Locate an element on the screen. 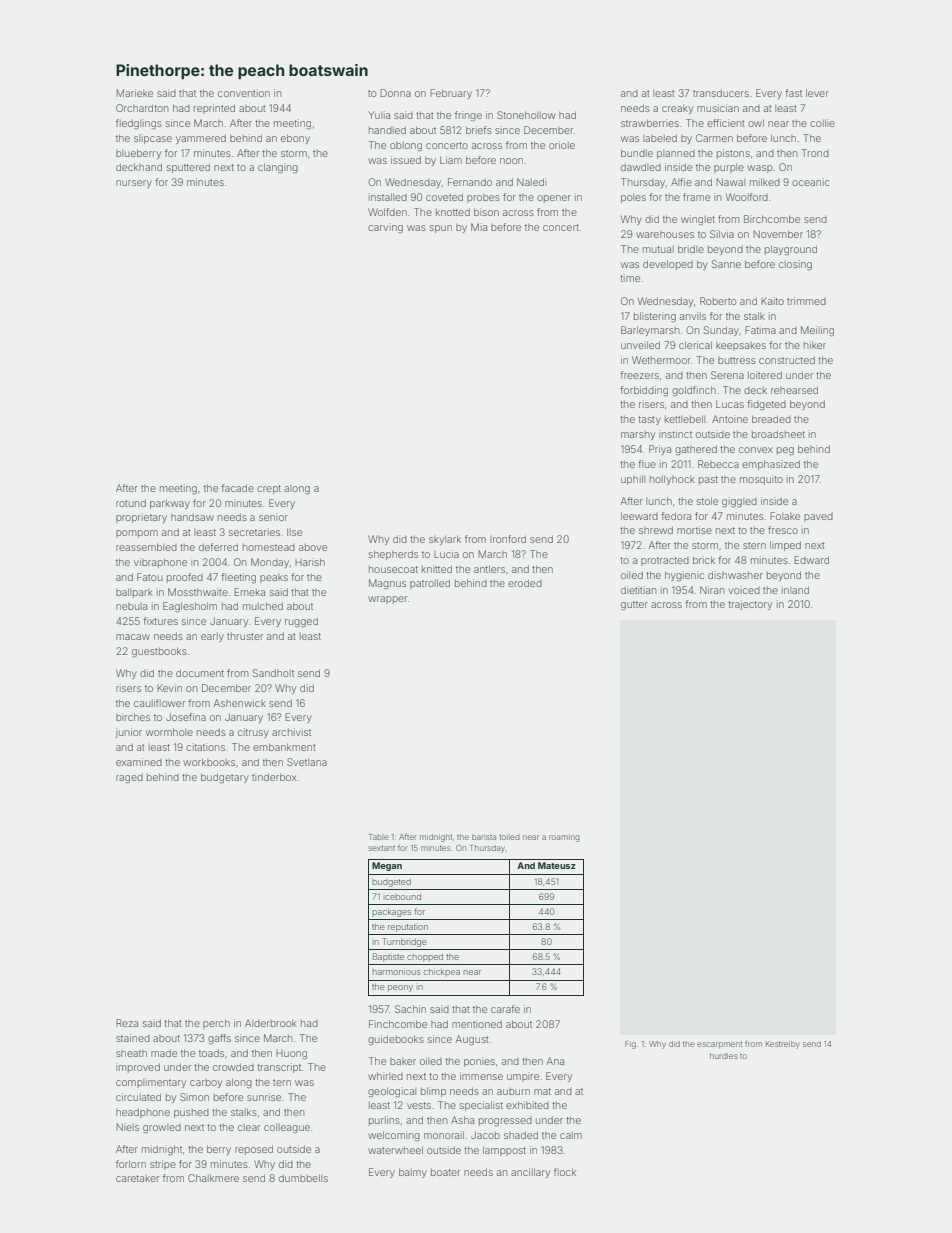  raged is located at coordinates (129, 779).
